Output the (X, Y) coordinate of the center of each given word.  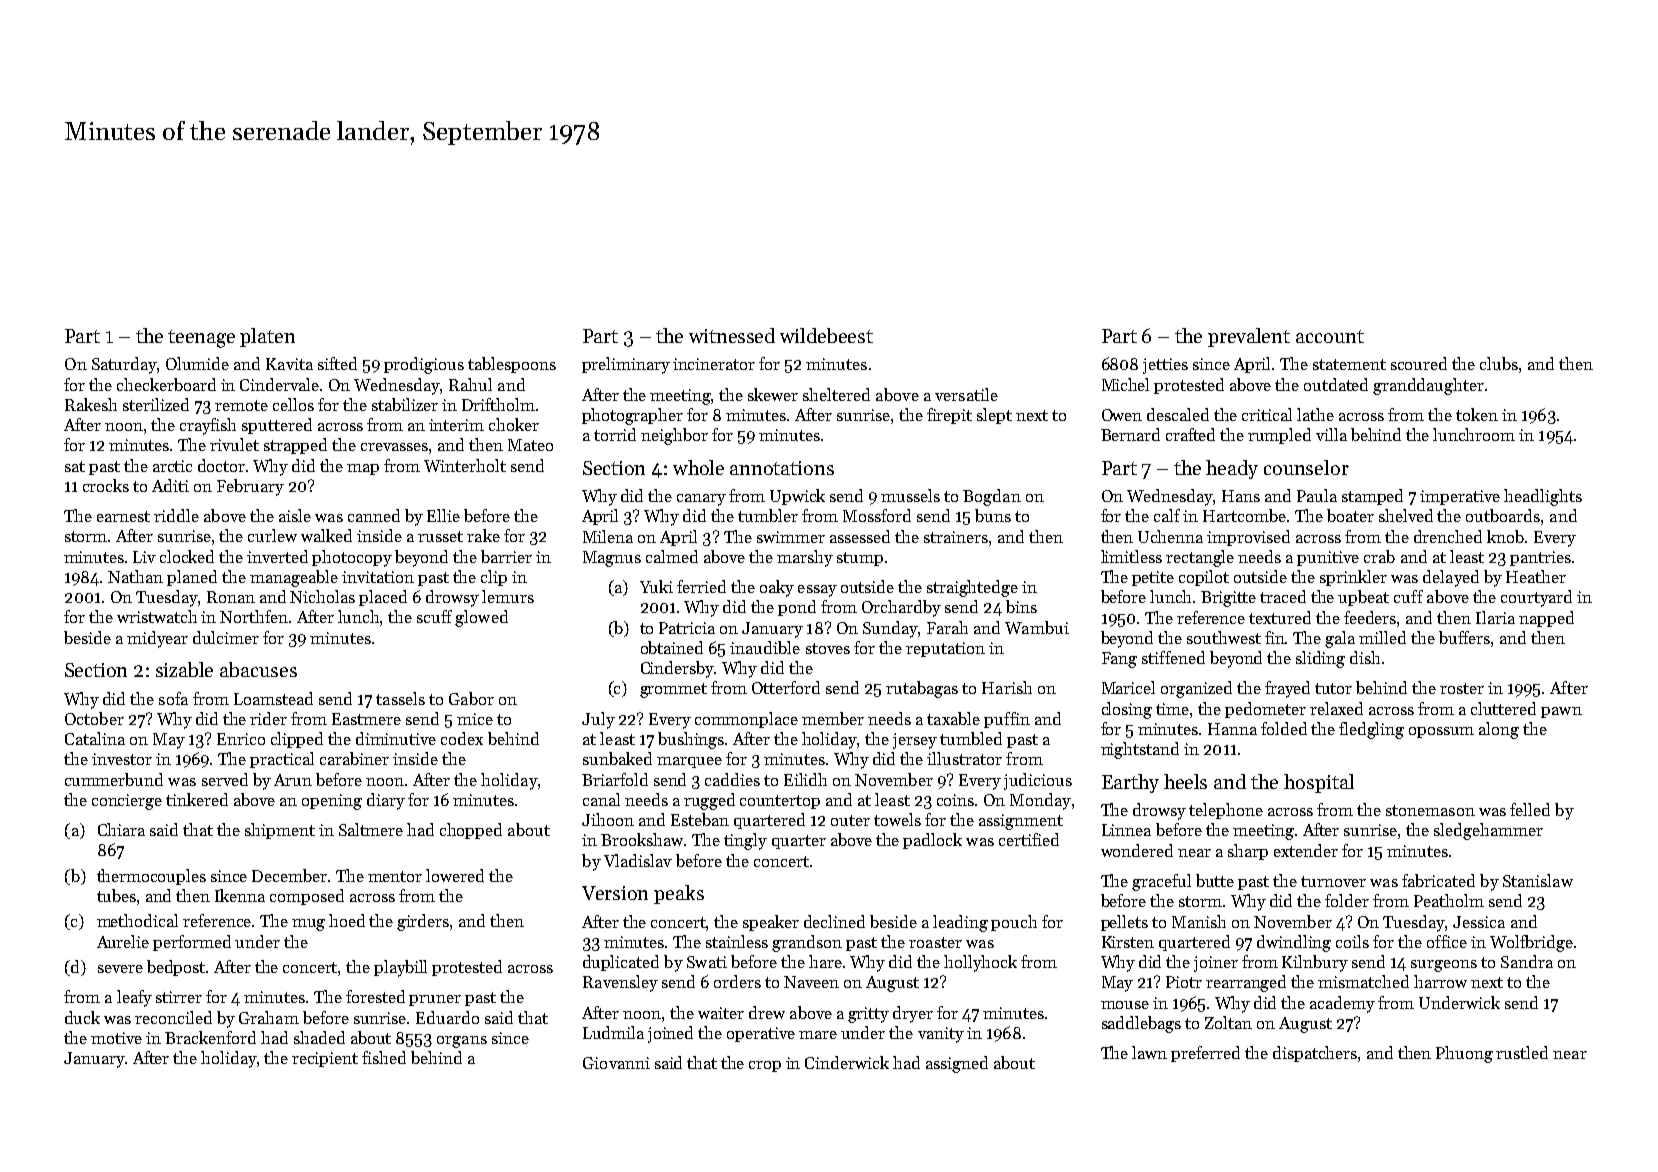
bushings (691, 740)
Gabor (471, 698)
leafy (134, 998)
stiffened (1173, 657)
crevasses (395, 448)
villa (1331, 434)
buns (993, 515)
